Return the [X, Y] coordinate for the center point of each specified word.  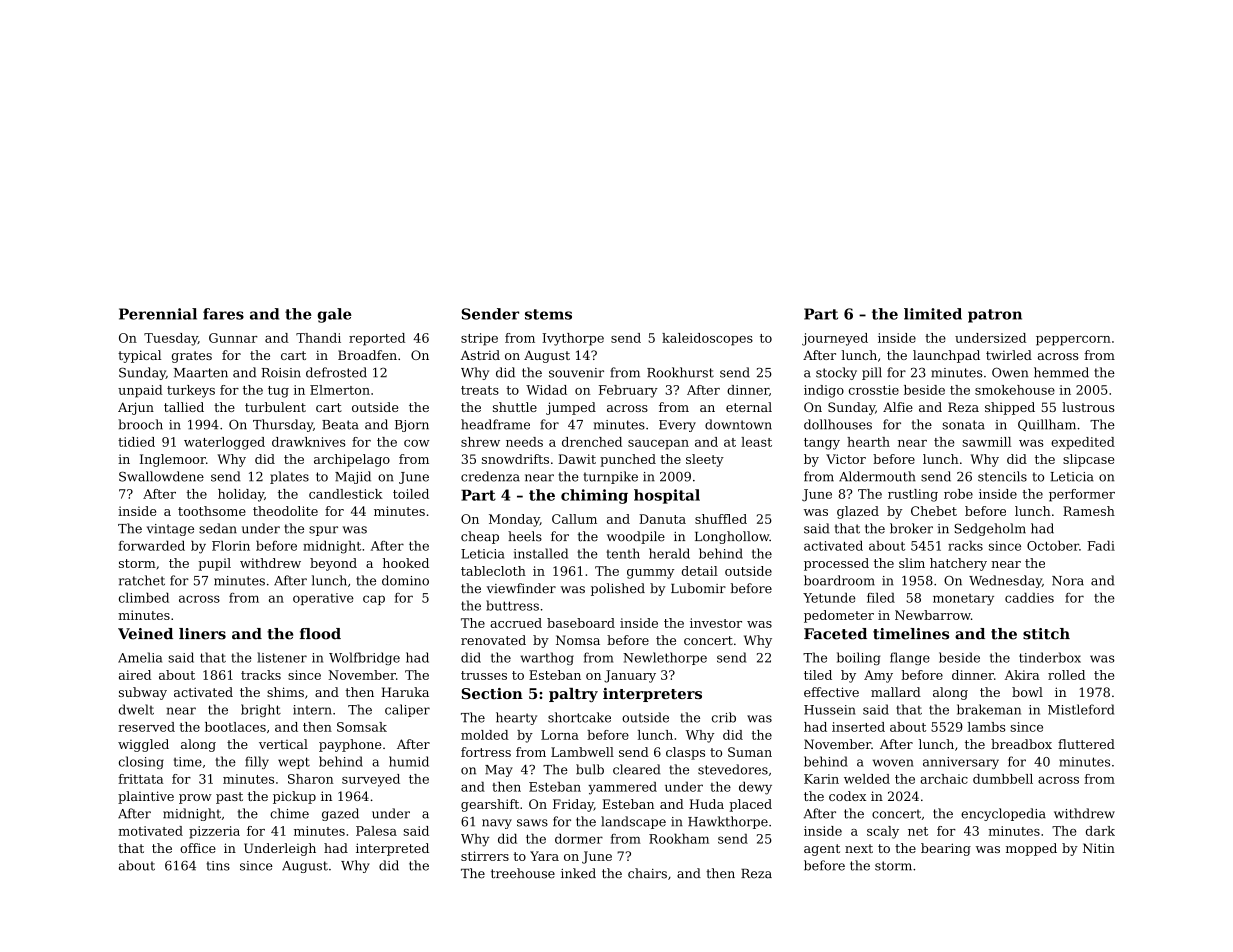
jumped [571, 408]
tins [218, 866]
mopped [1031, 849]
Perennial [158, 314]
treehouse [523, 873]
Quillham [1047, 425]
